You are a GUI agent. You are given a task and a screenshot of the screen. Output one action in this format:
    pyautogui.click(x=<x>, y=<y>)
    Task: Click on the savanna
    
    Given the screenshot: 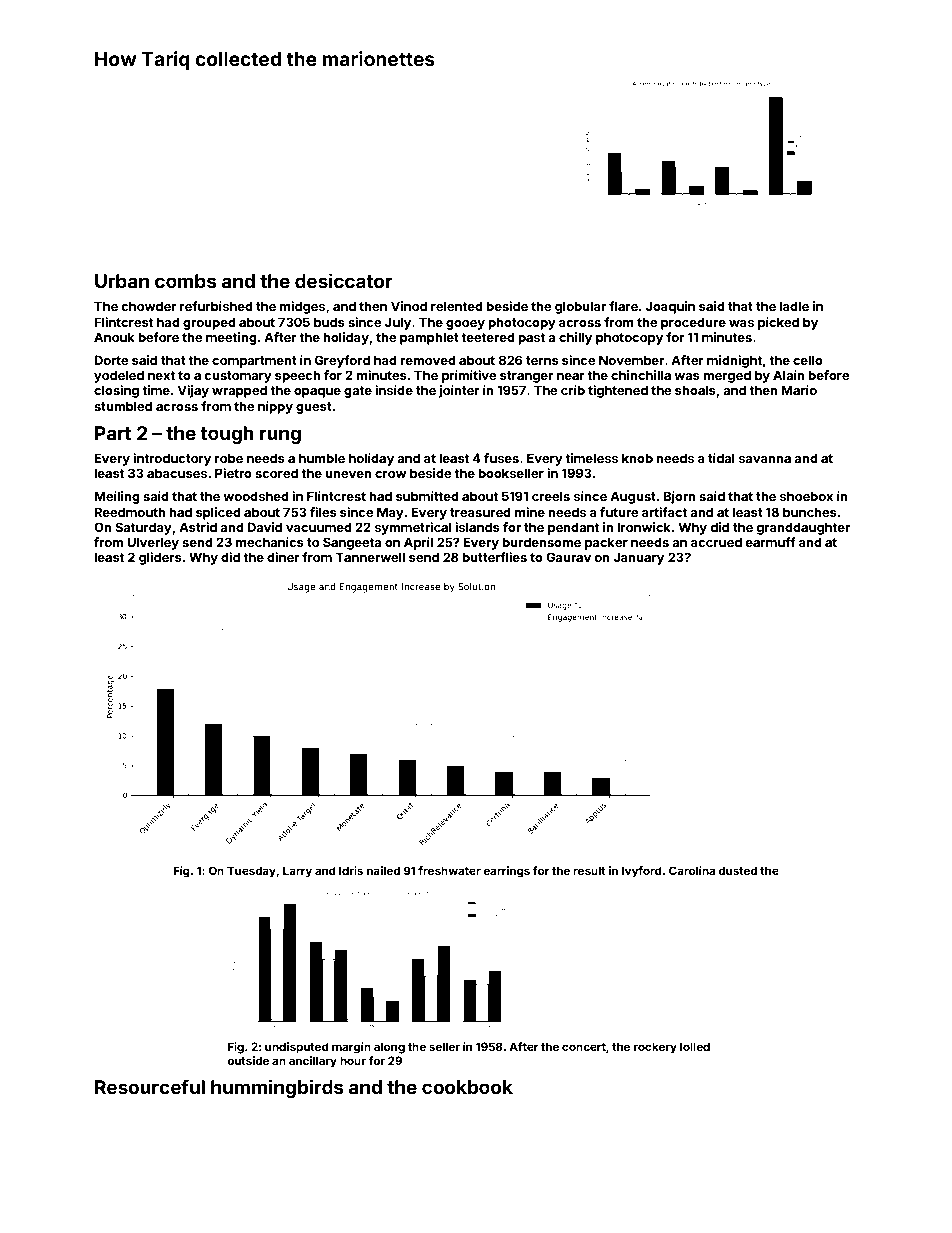 What is the action you would take?
    pyautogui.click(x=765, y=459)
